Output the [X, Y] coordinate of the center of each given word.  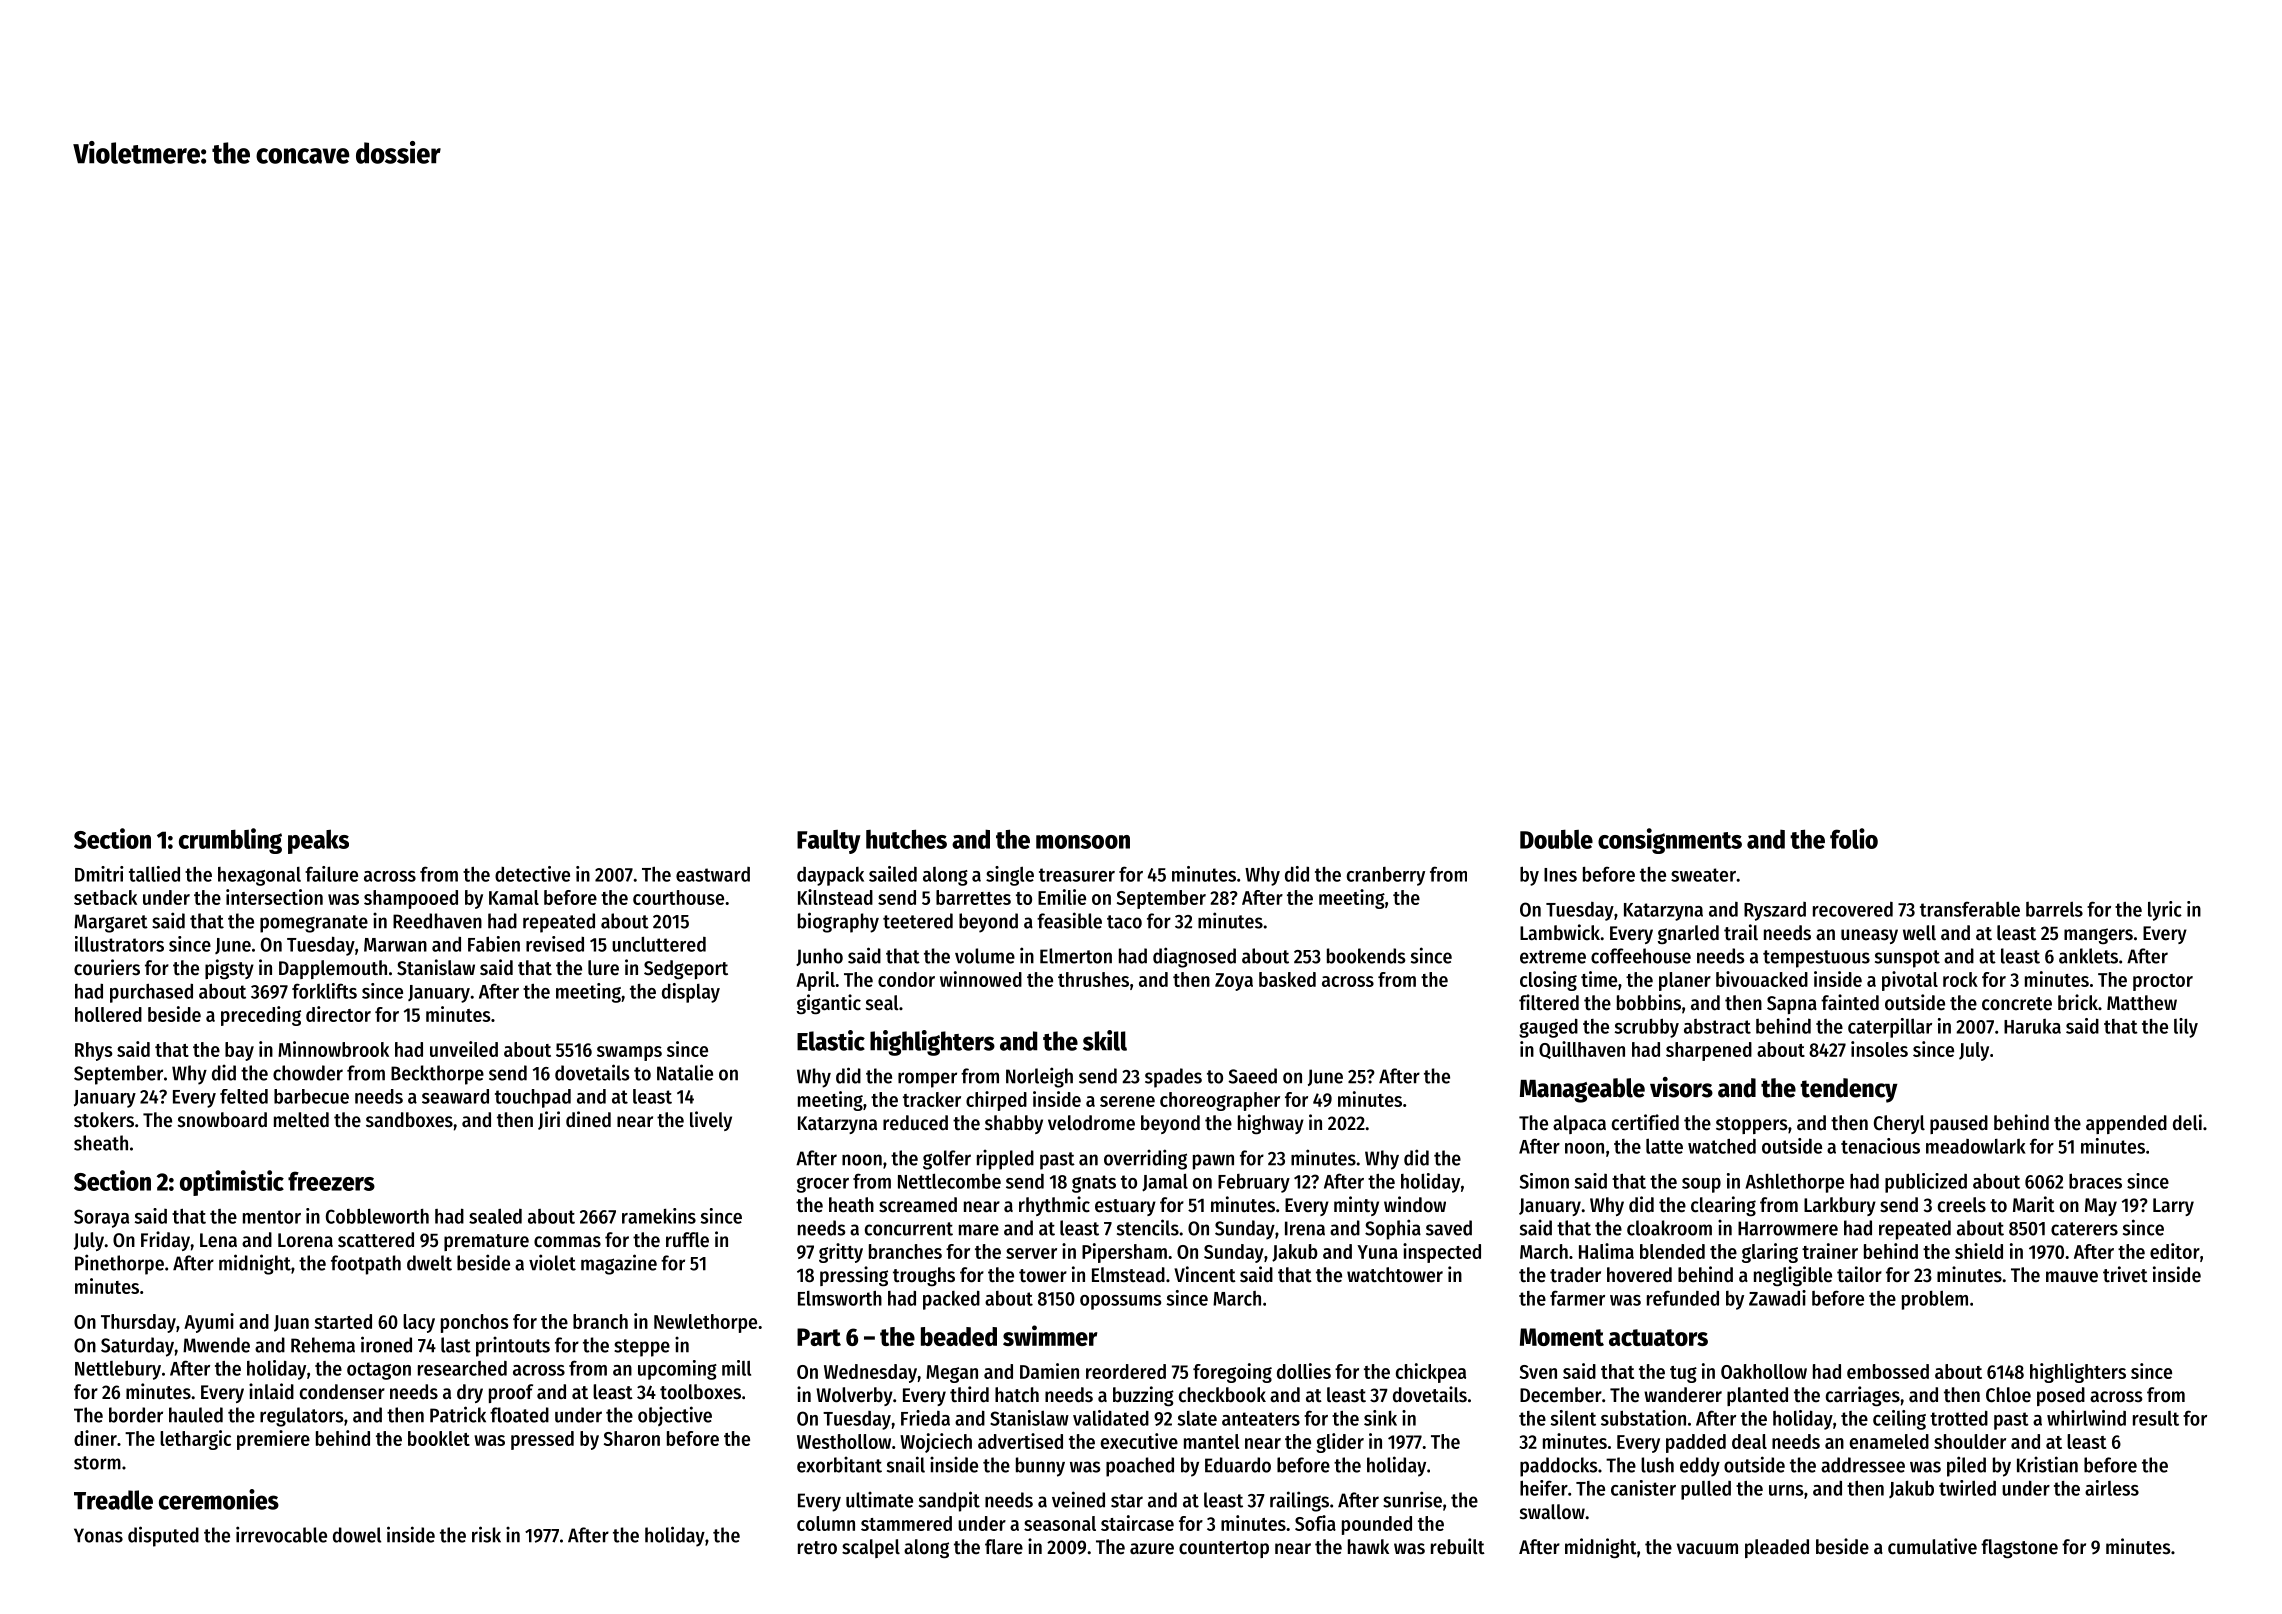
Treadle [113, 1500]
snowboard [222, 1120]
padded [1696, 1443]
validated [1111, 1418]
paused [1959, 1124]
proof [511, 1393]
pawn [1213, 1162]
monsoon [1083, 842]
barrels [2054, 909]
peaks [318, 841]
